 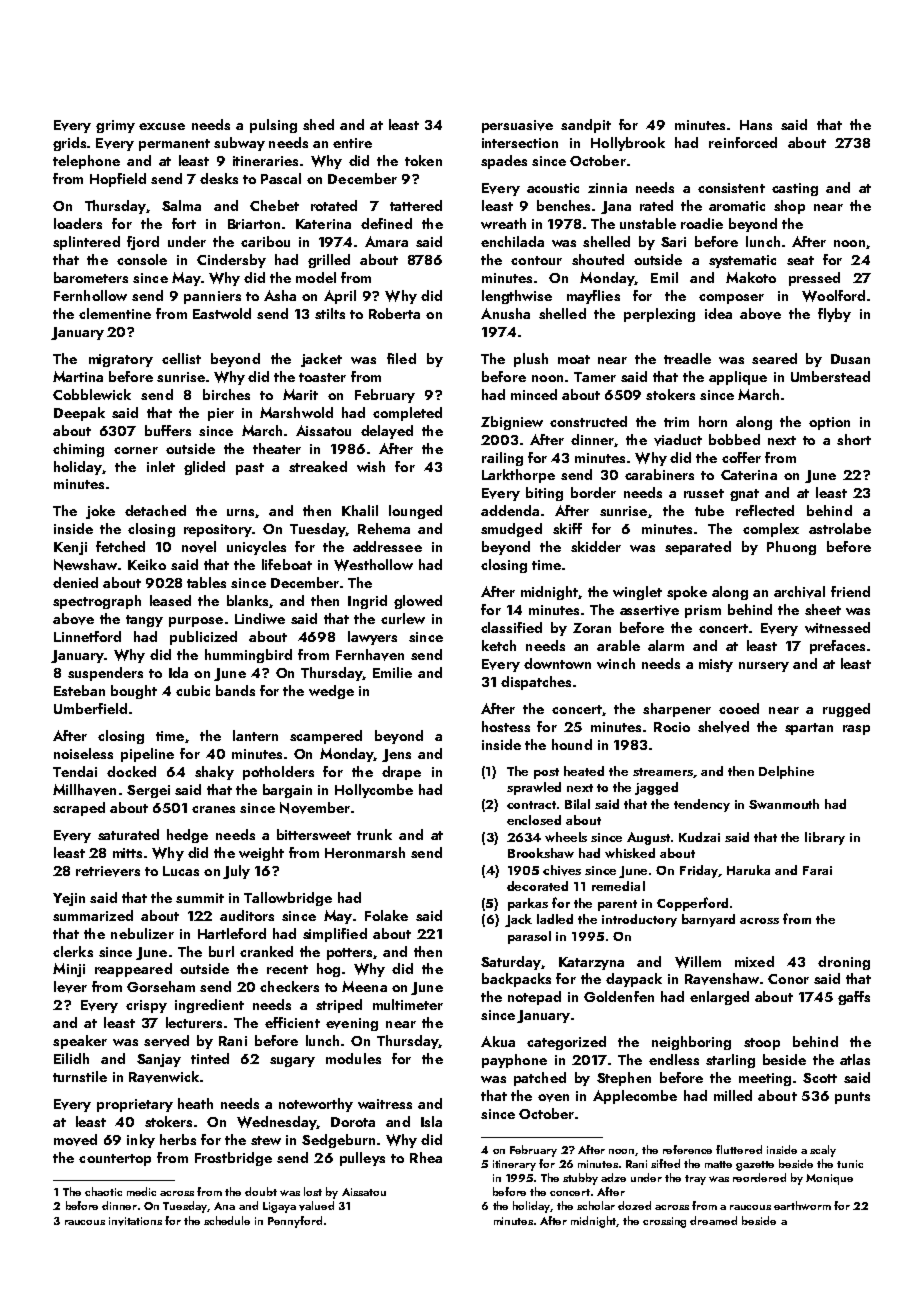 What do you see at coordinates (829, 423) in the document?
I see `option` at bounding box center [829, 423].
